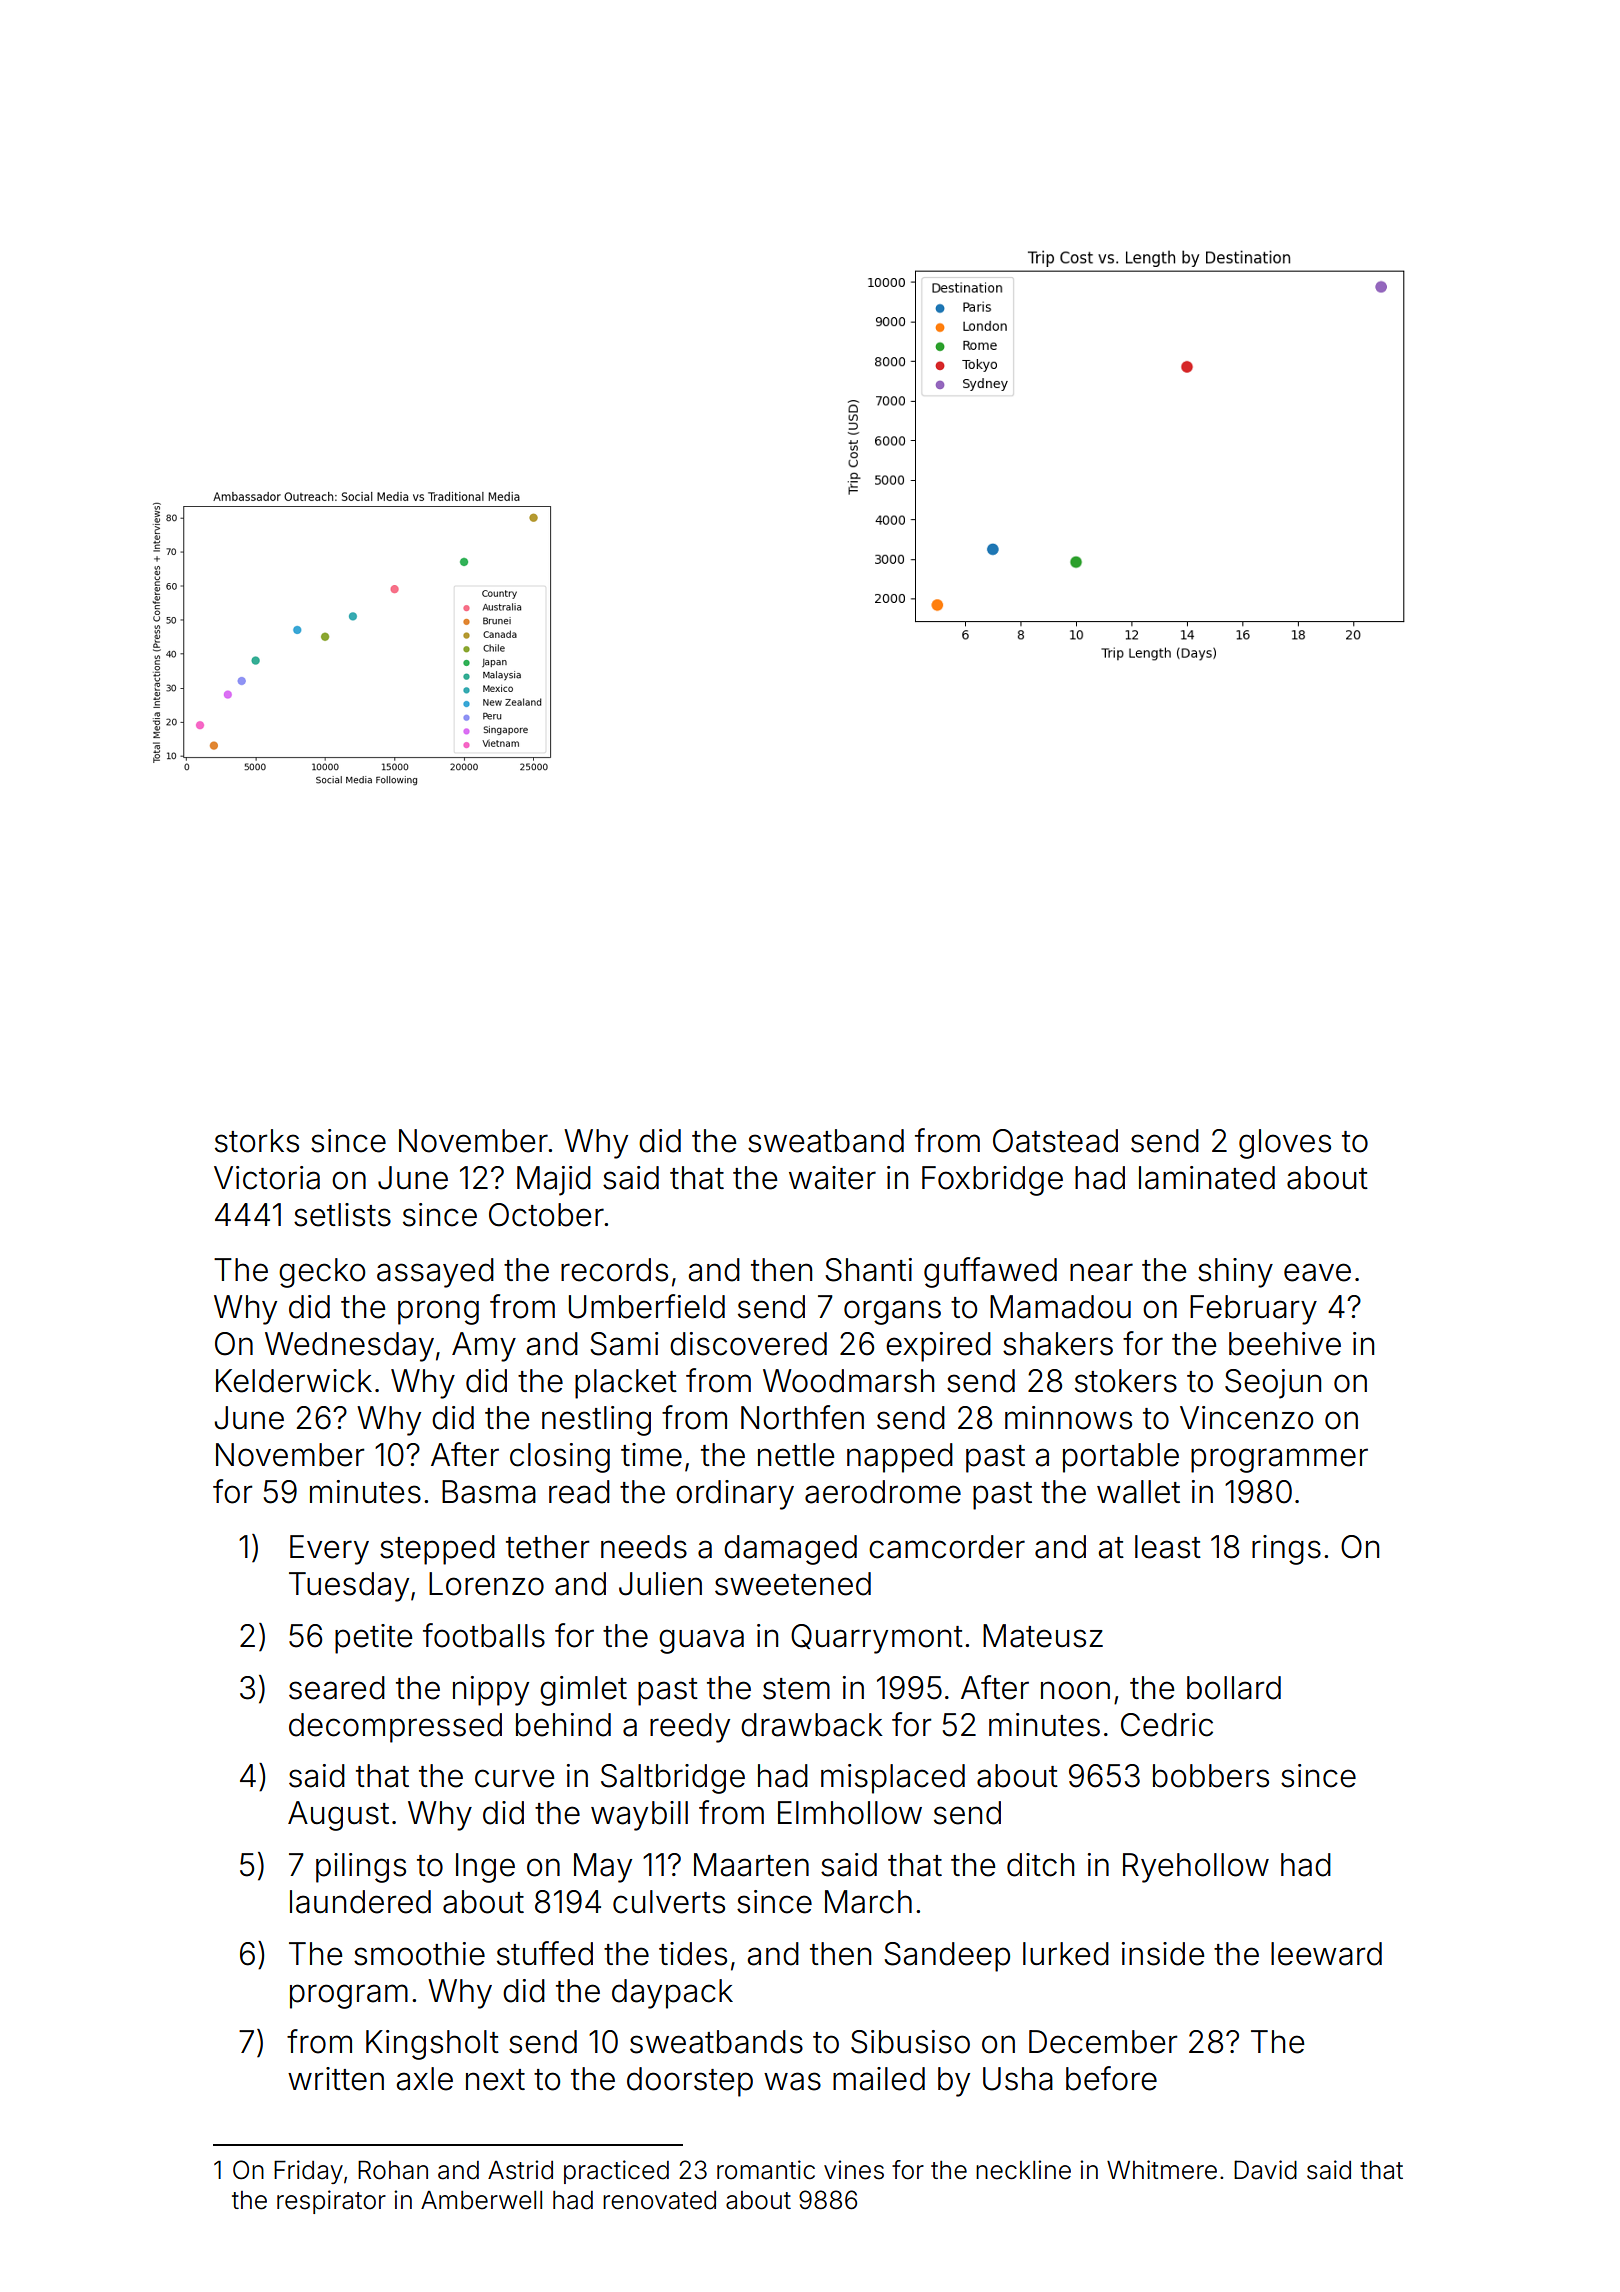  Describe the element at coordinates (832, 1178) in the screenshot. I see `waiter` at that location.
